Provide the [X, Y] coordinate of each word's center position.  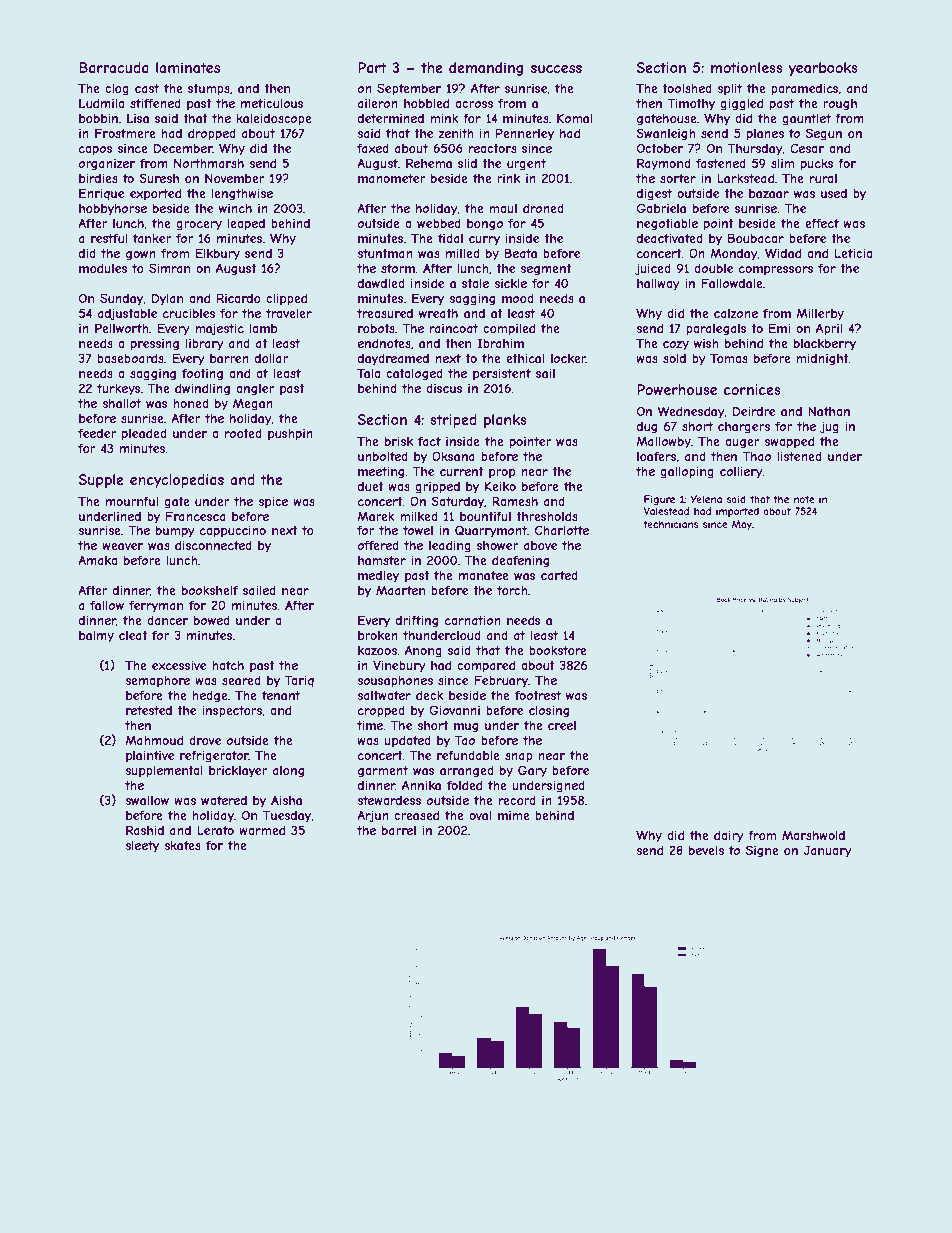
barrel [399, 830]
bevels [706, 850]
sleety [142, 847]
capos [95, 151]
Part [372, 67]
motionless [747, 67]
